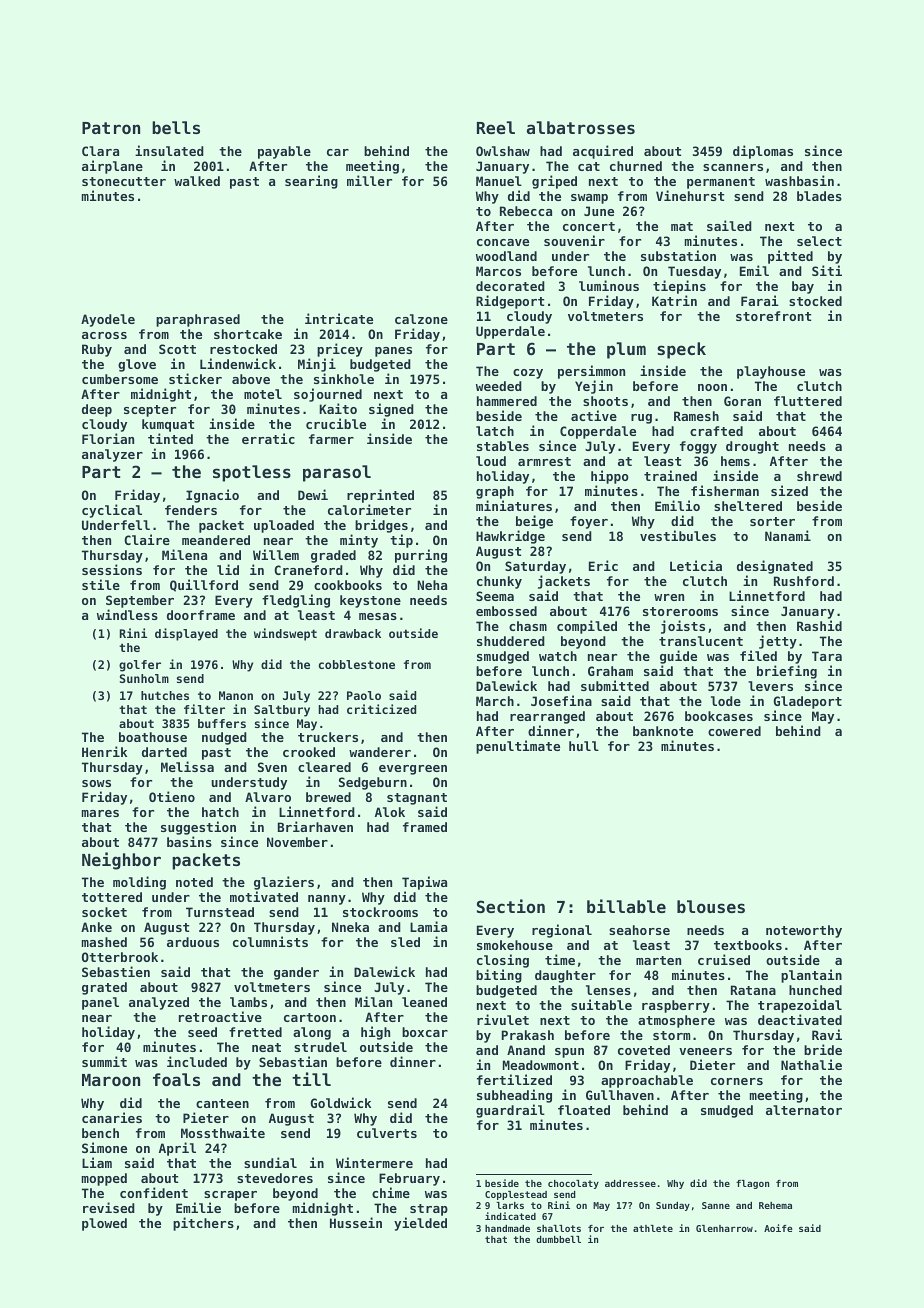  I want to click on diplomas, so click(763, 152).
